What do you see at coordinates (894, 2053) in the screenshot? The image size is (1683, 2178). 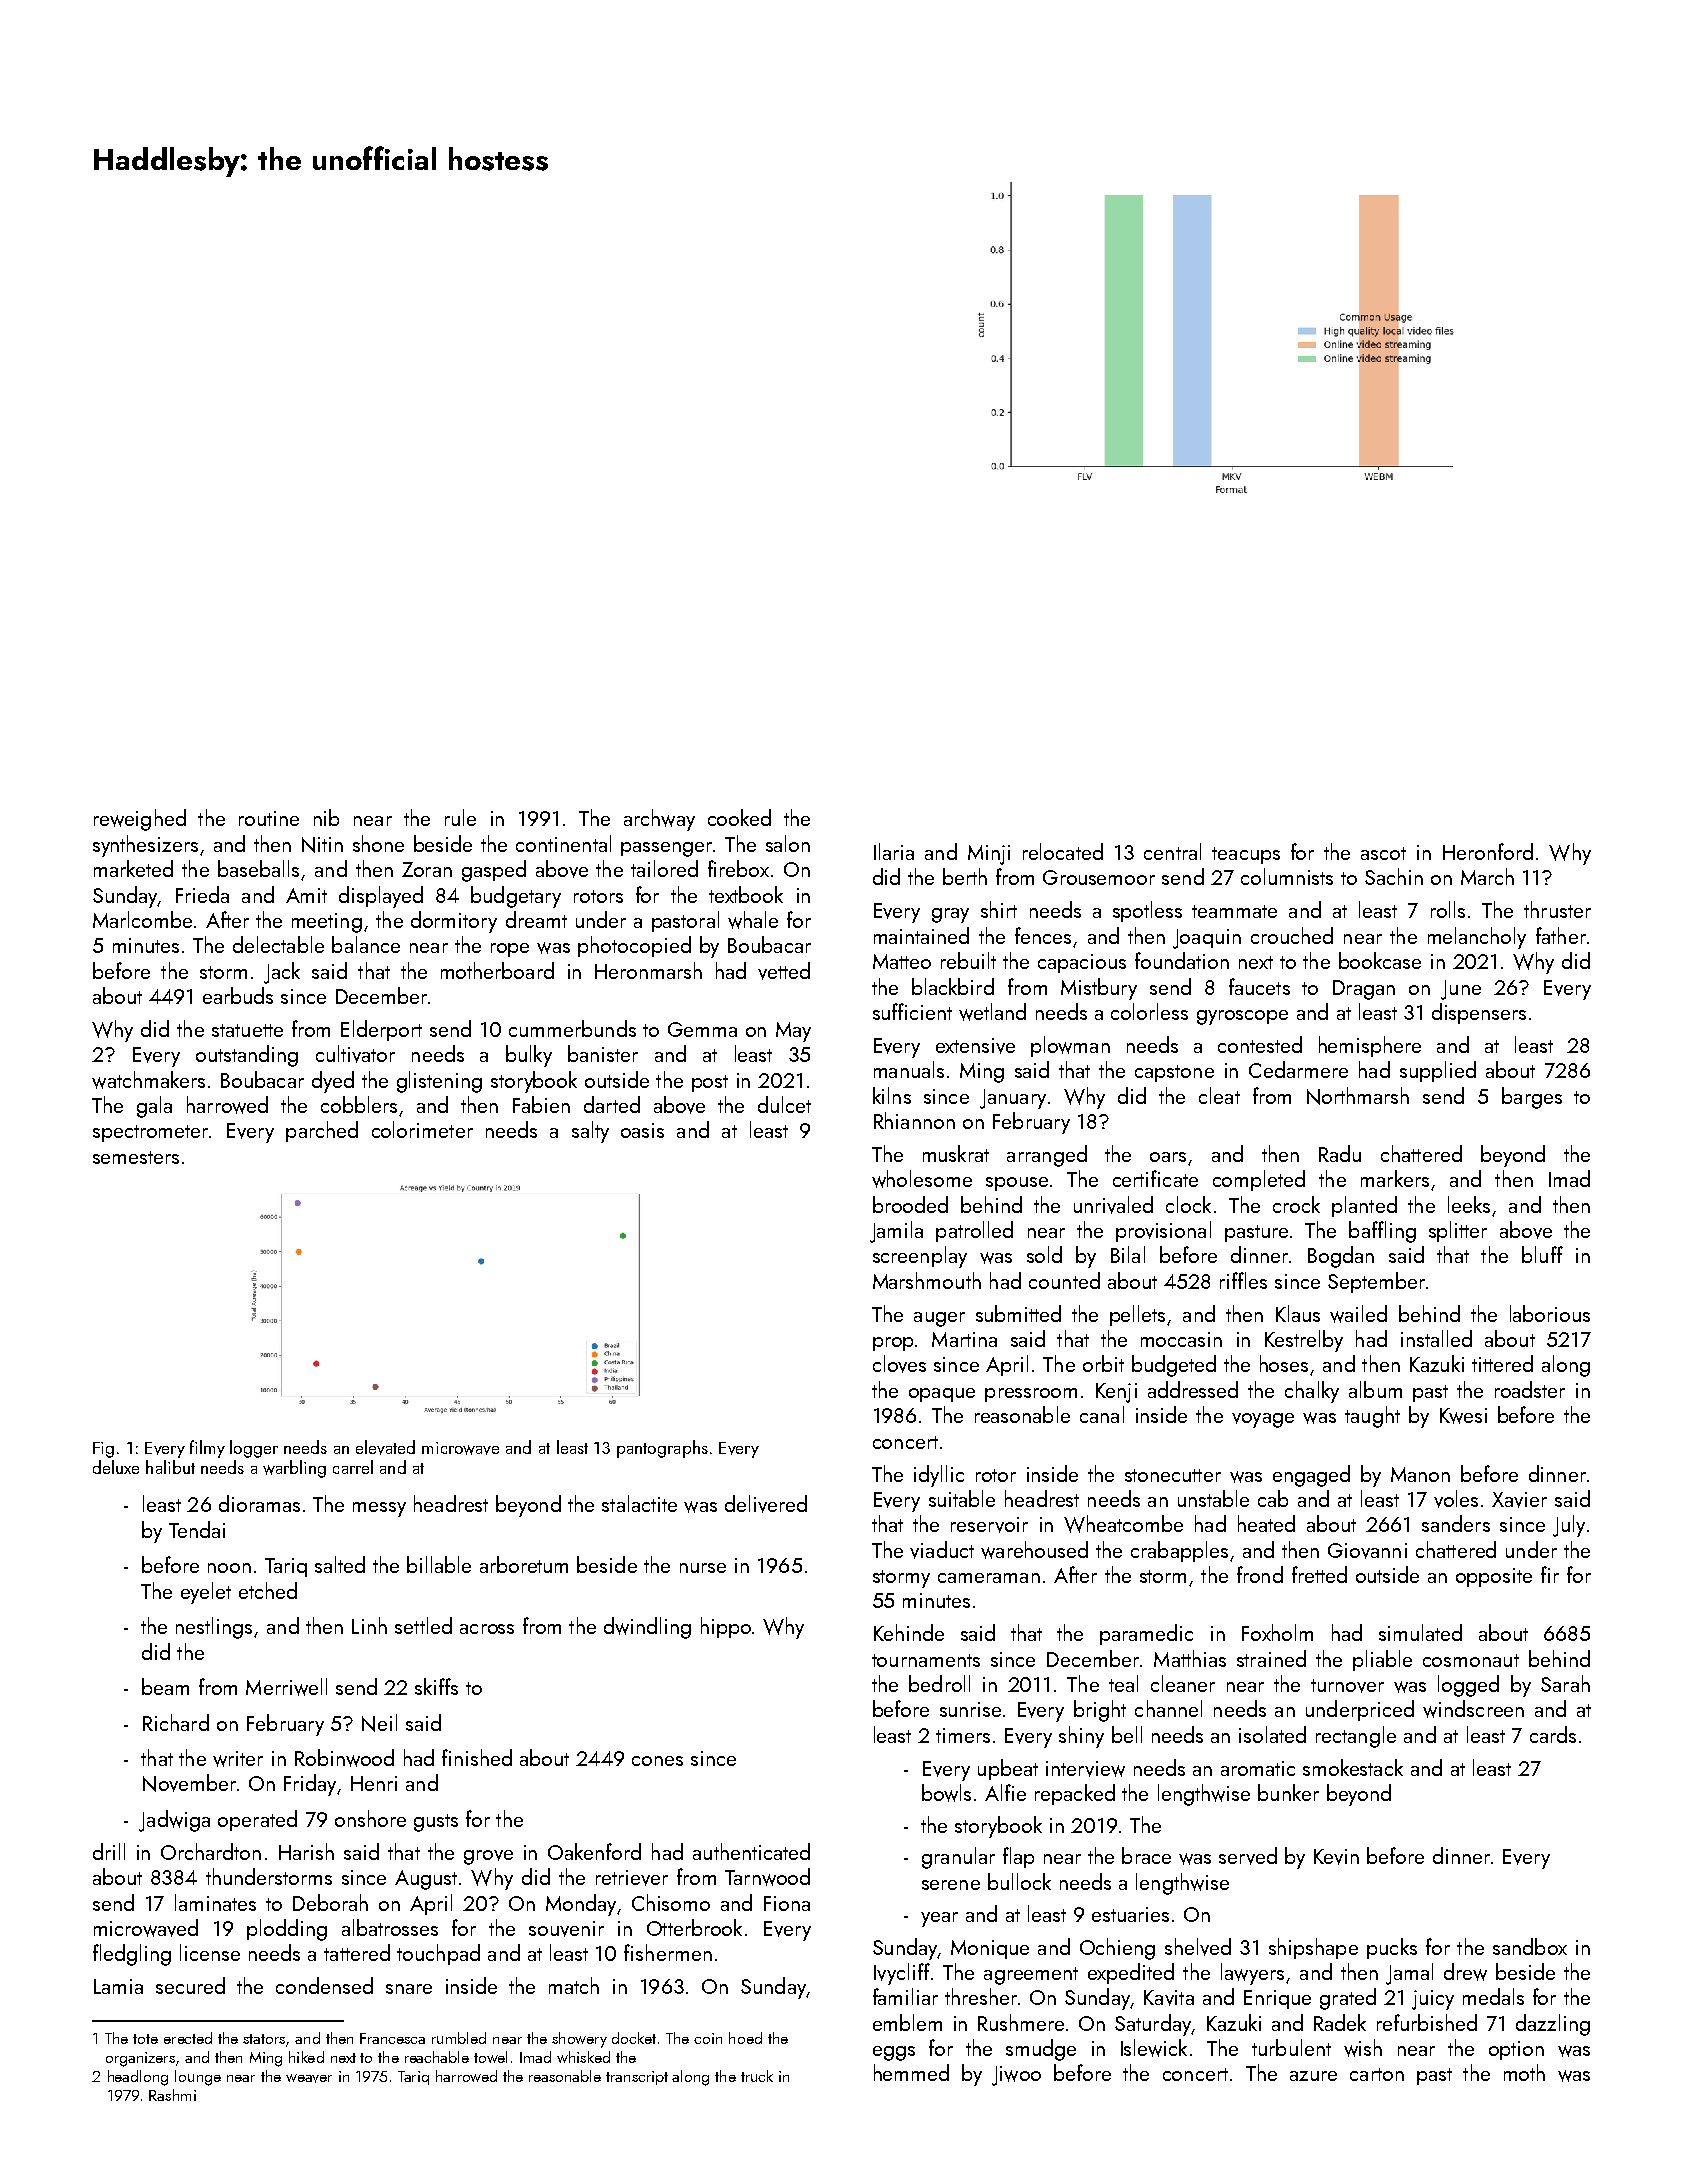 I see `eggs` at bounding box center [894, 2053].
